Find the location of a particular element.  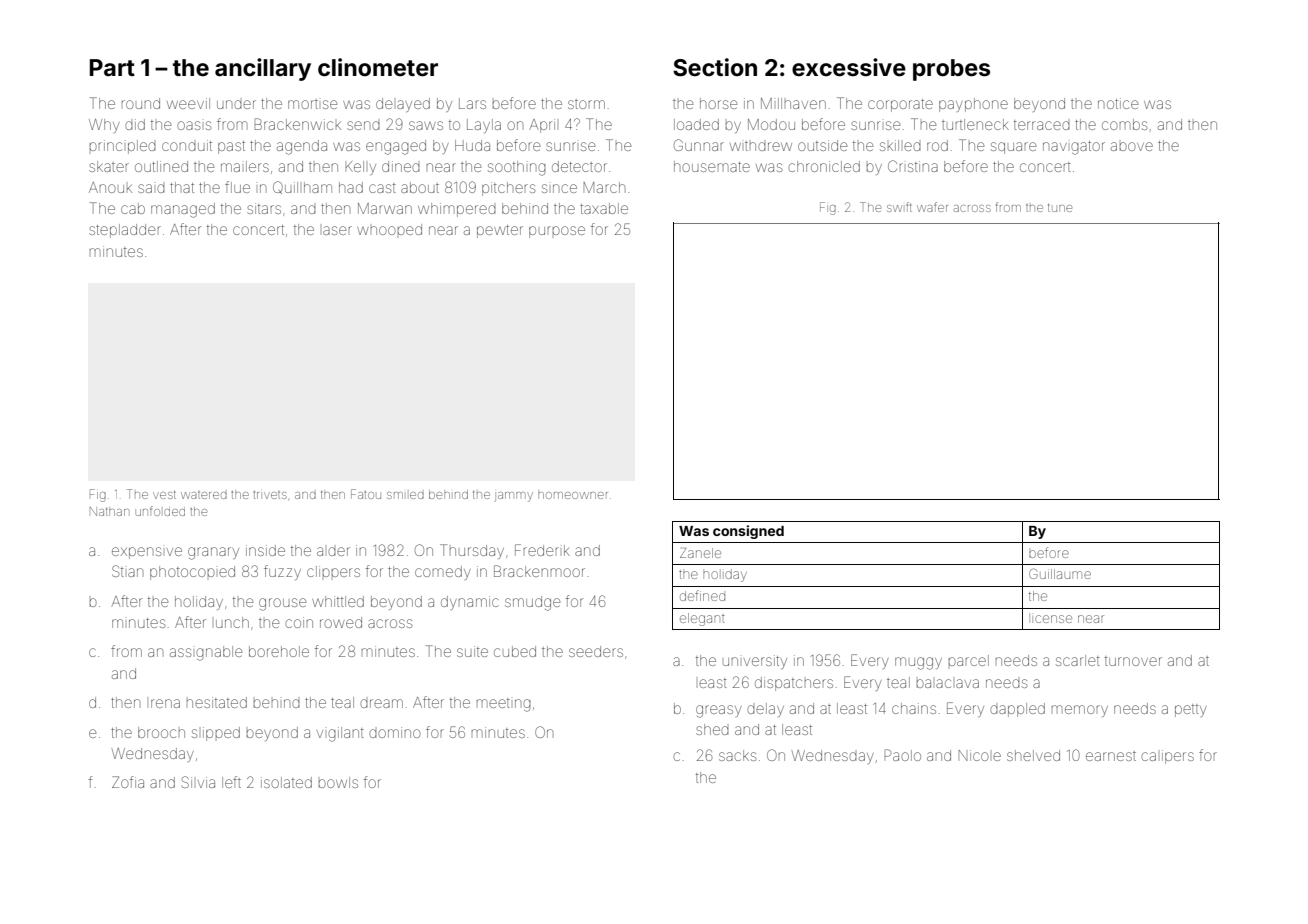

Gunnar is located at coordinates (699, 145).
